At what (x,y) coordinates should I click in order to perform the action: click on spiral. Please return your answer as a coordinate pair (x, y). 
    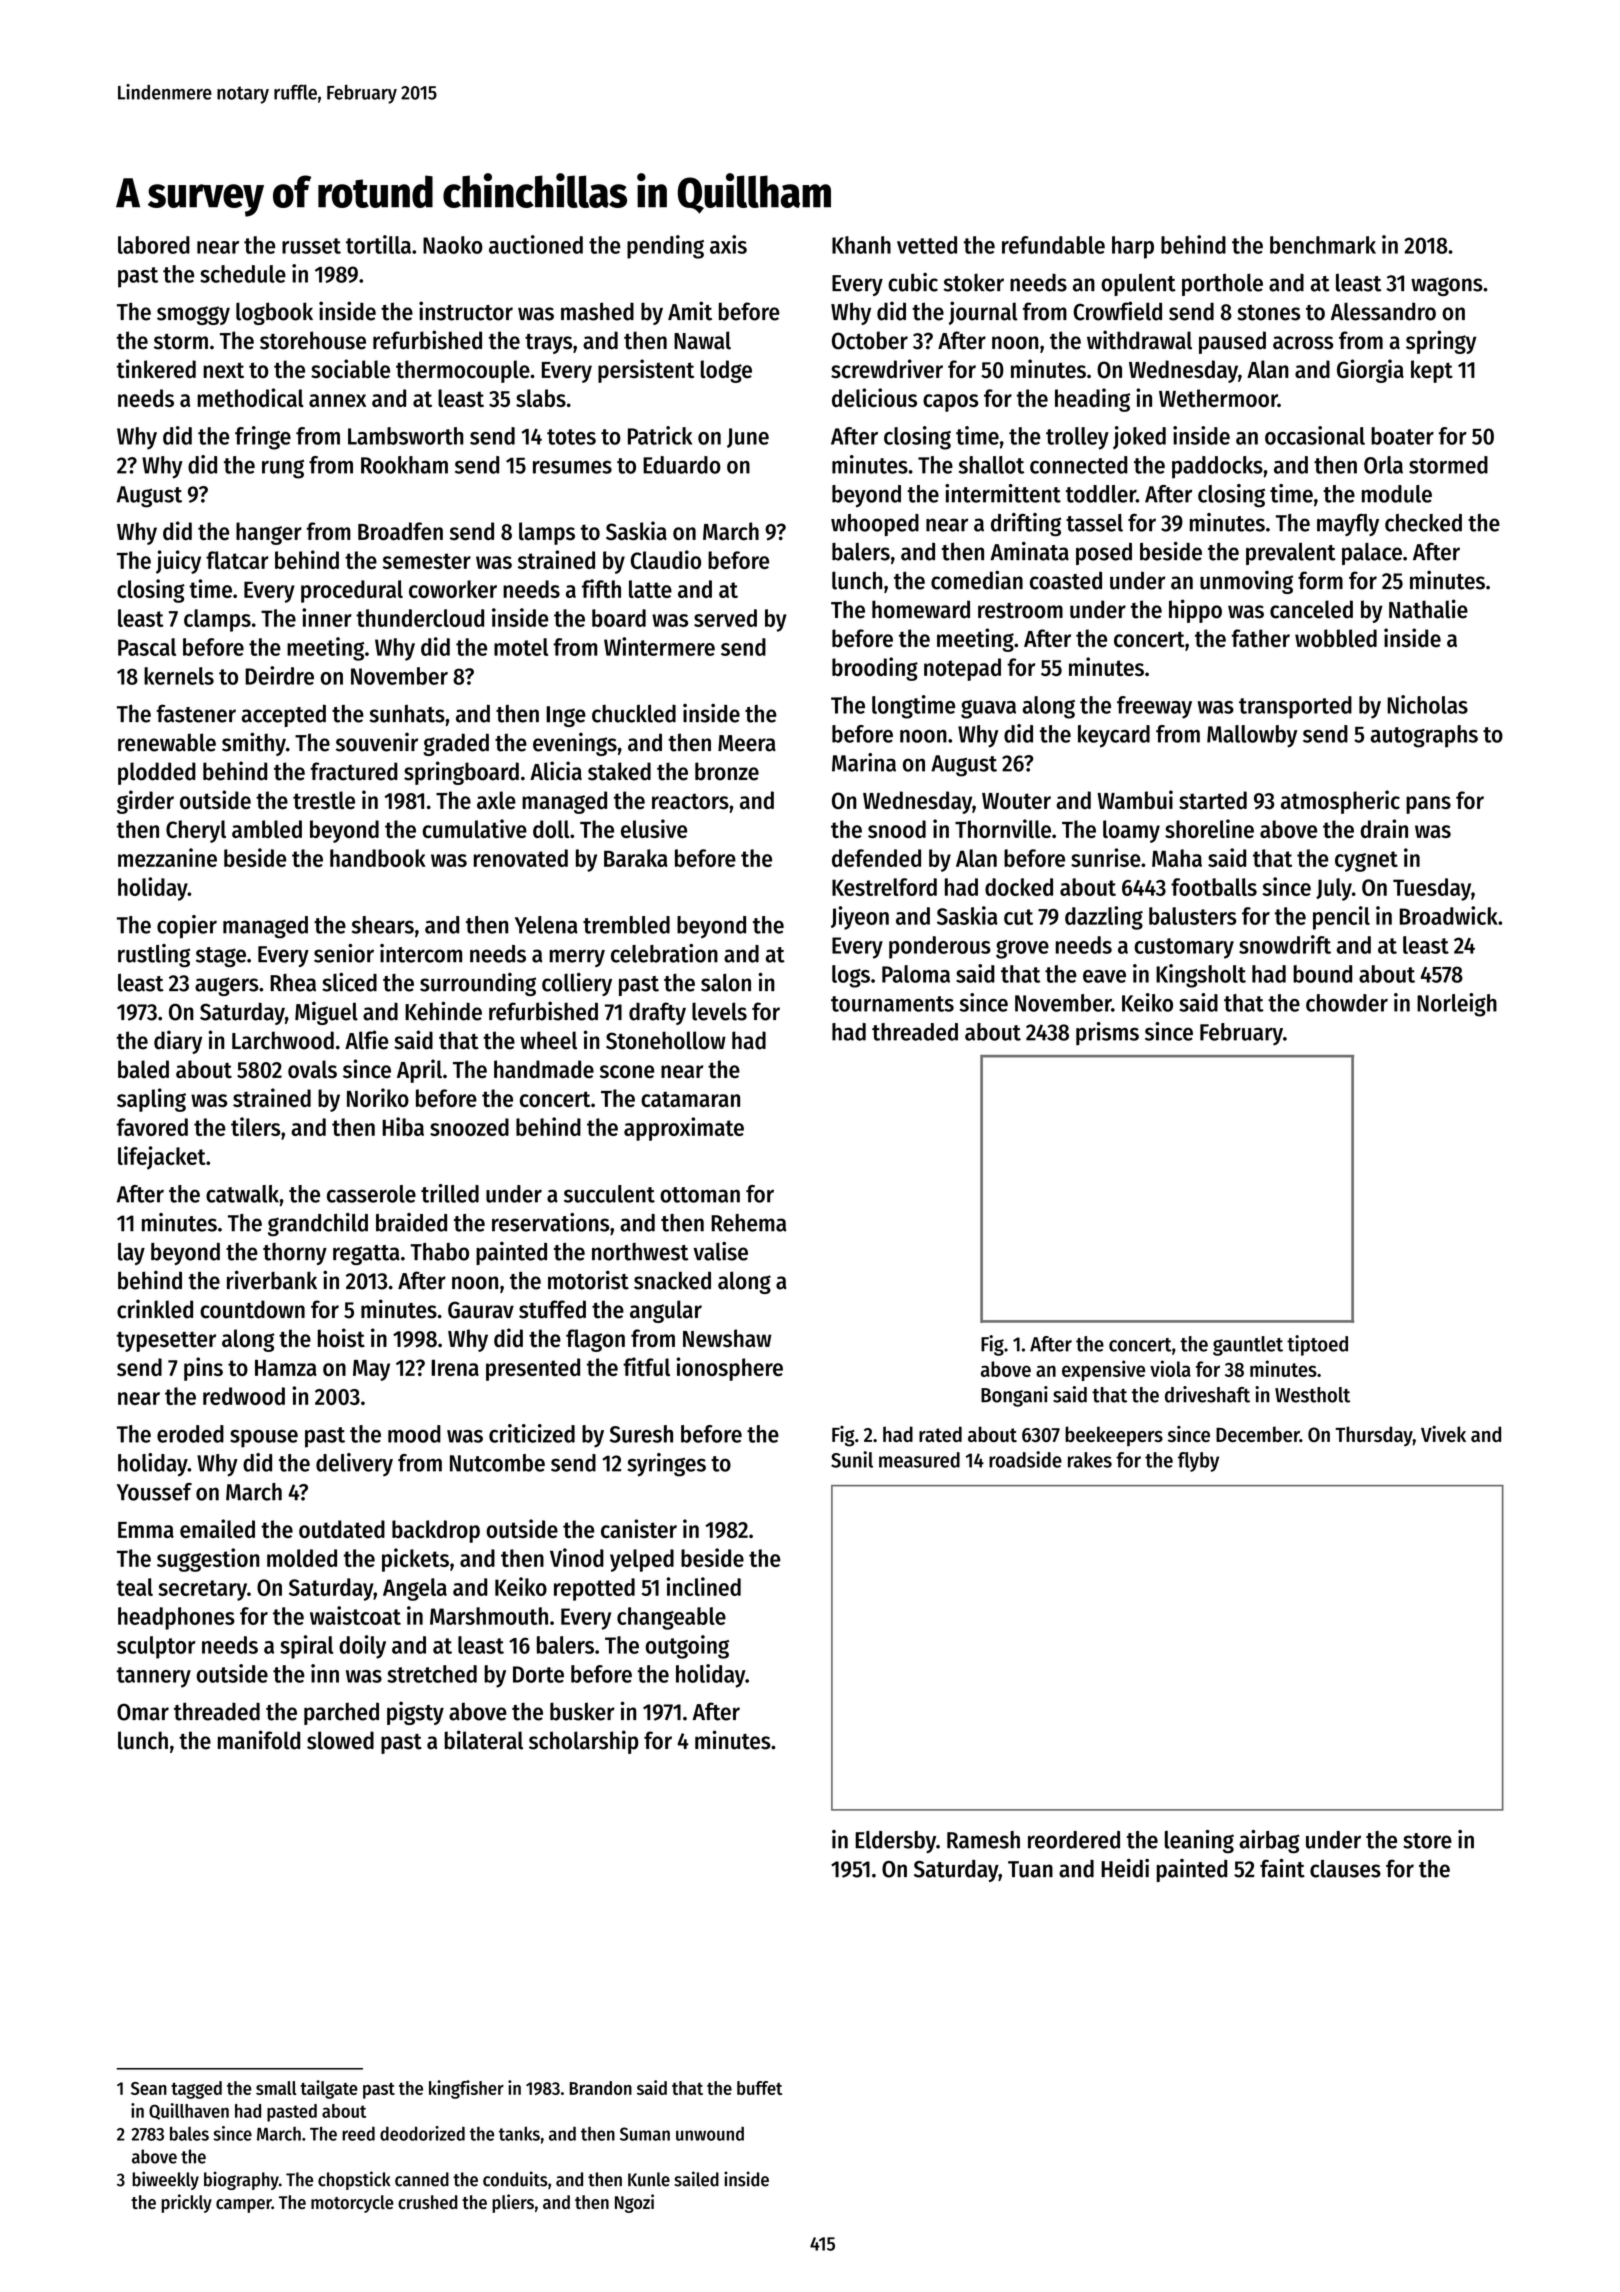
    Looking at the image, I should click on (306, 1647).
